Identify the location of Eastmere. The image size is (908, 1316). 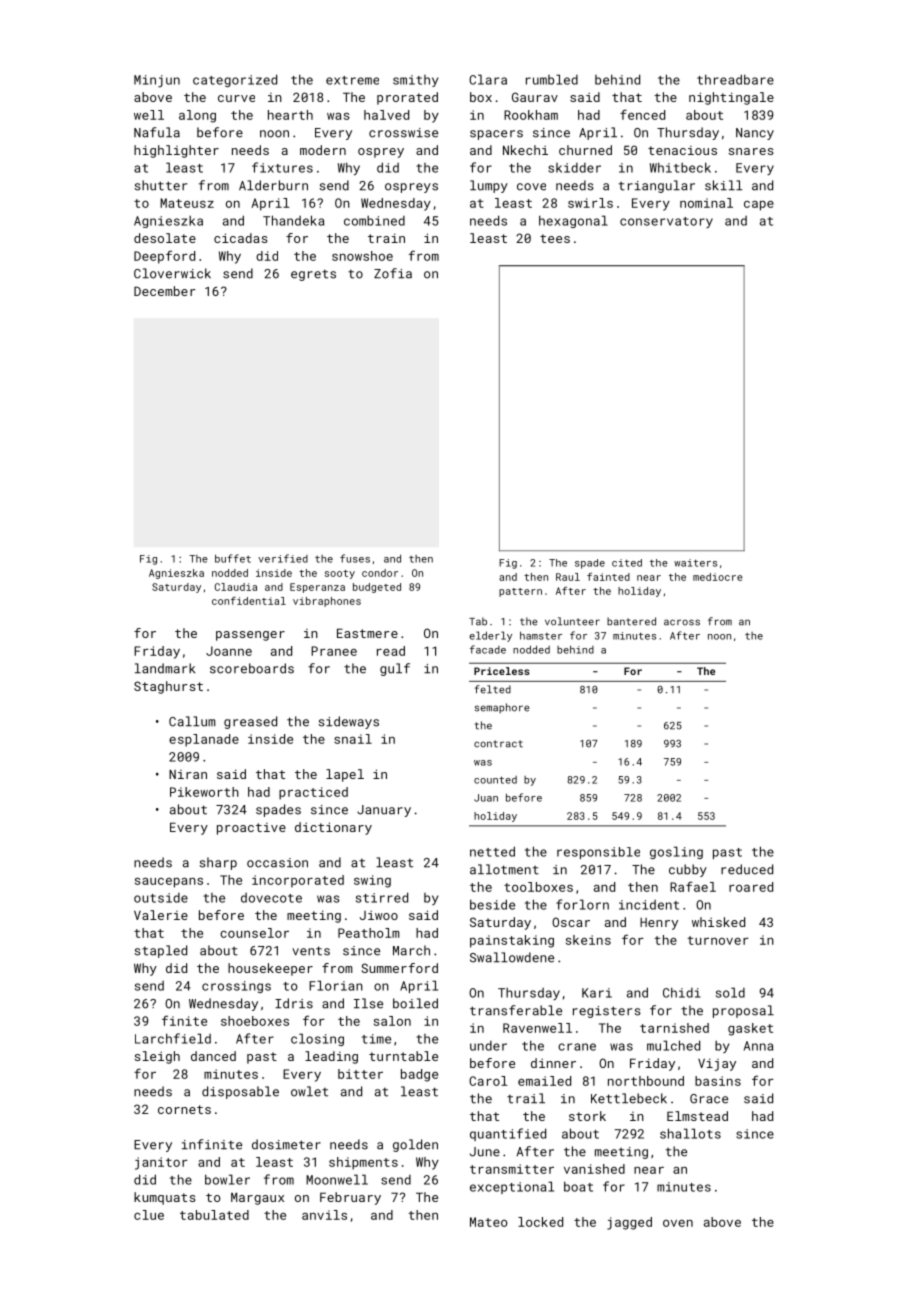
(367, 633).
